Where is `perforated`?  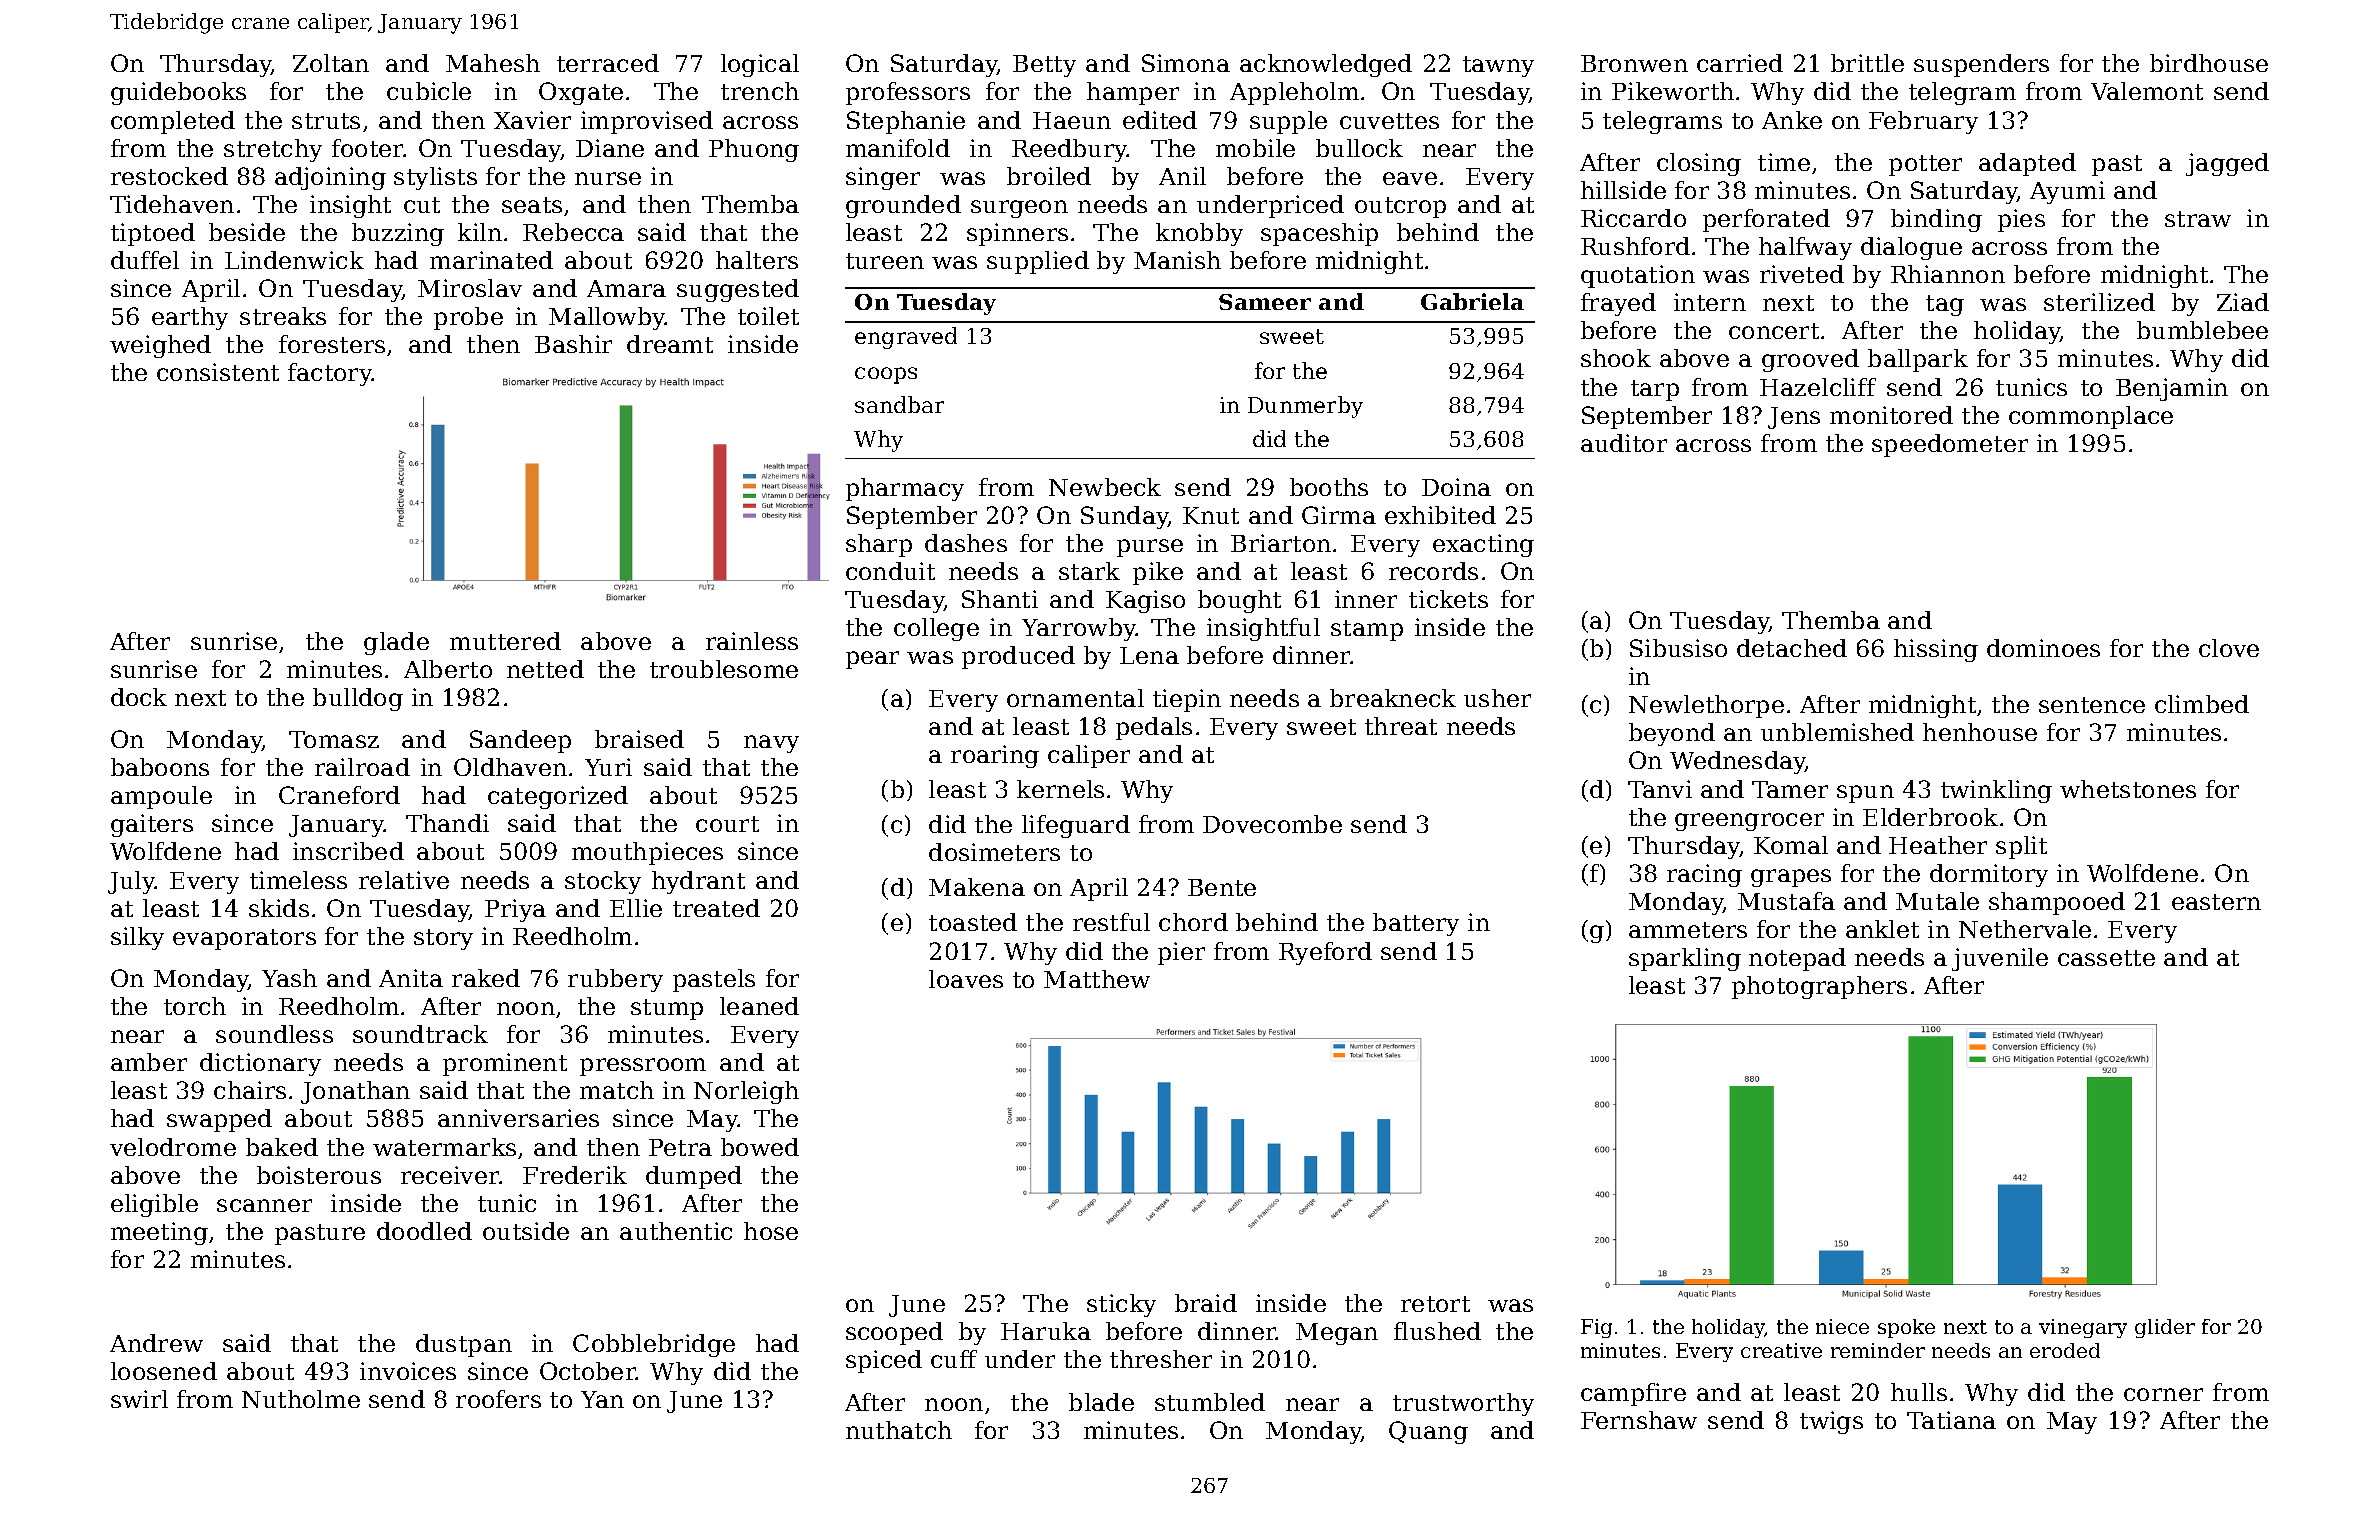
perforated is located at coordinates (1766, 220).
